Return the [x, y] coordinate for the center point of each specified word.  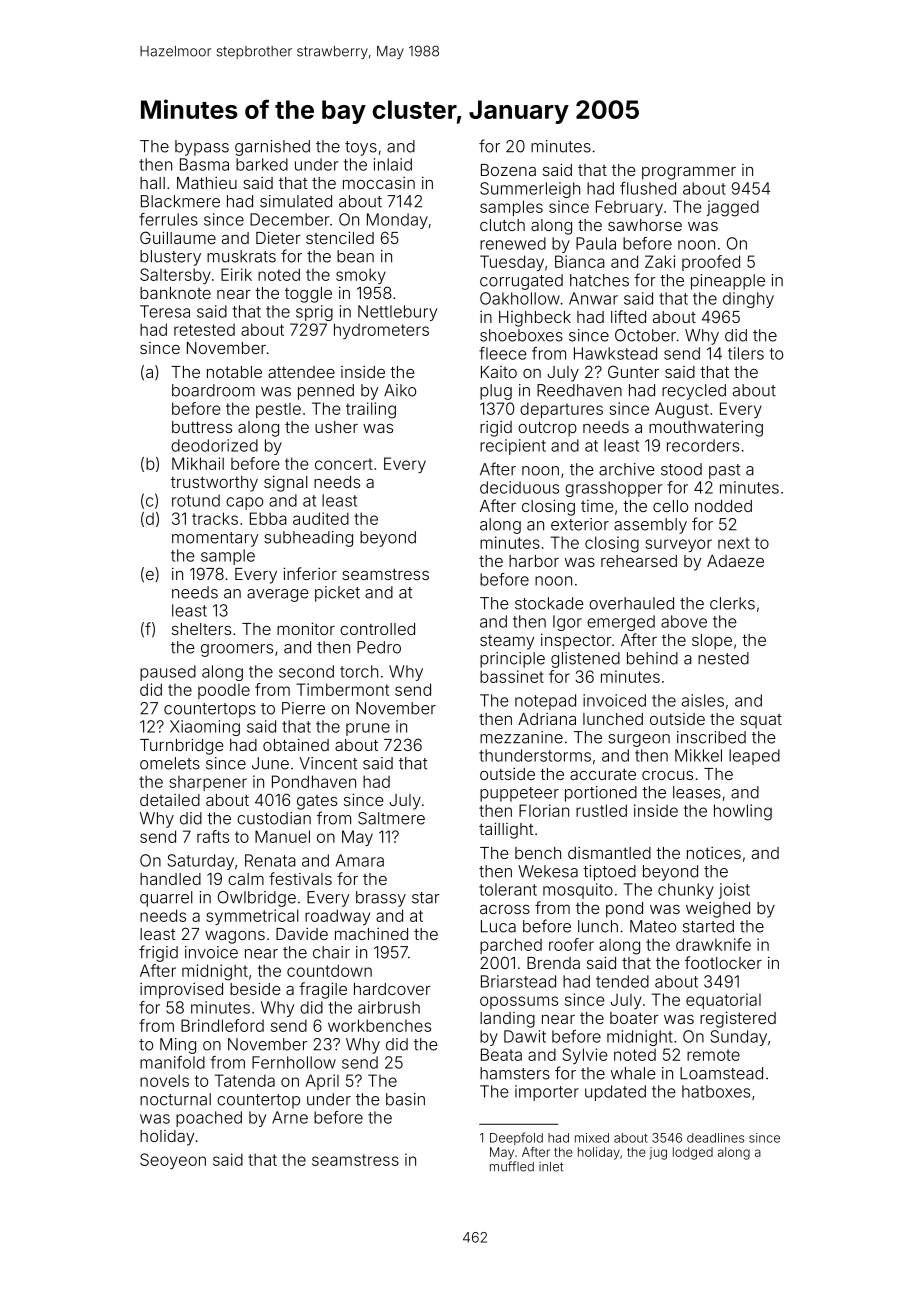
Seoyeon [173, 1161]
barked [262, 164]
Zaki [660, 261]
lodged [693, 1153]
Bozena [508, 170]
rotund [196, 500]
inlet [551, 1167]
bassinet [512, 676]
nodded [723, 506]
